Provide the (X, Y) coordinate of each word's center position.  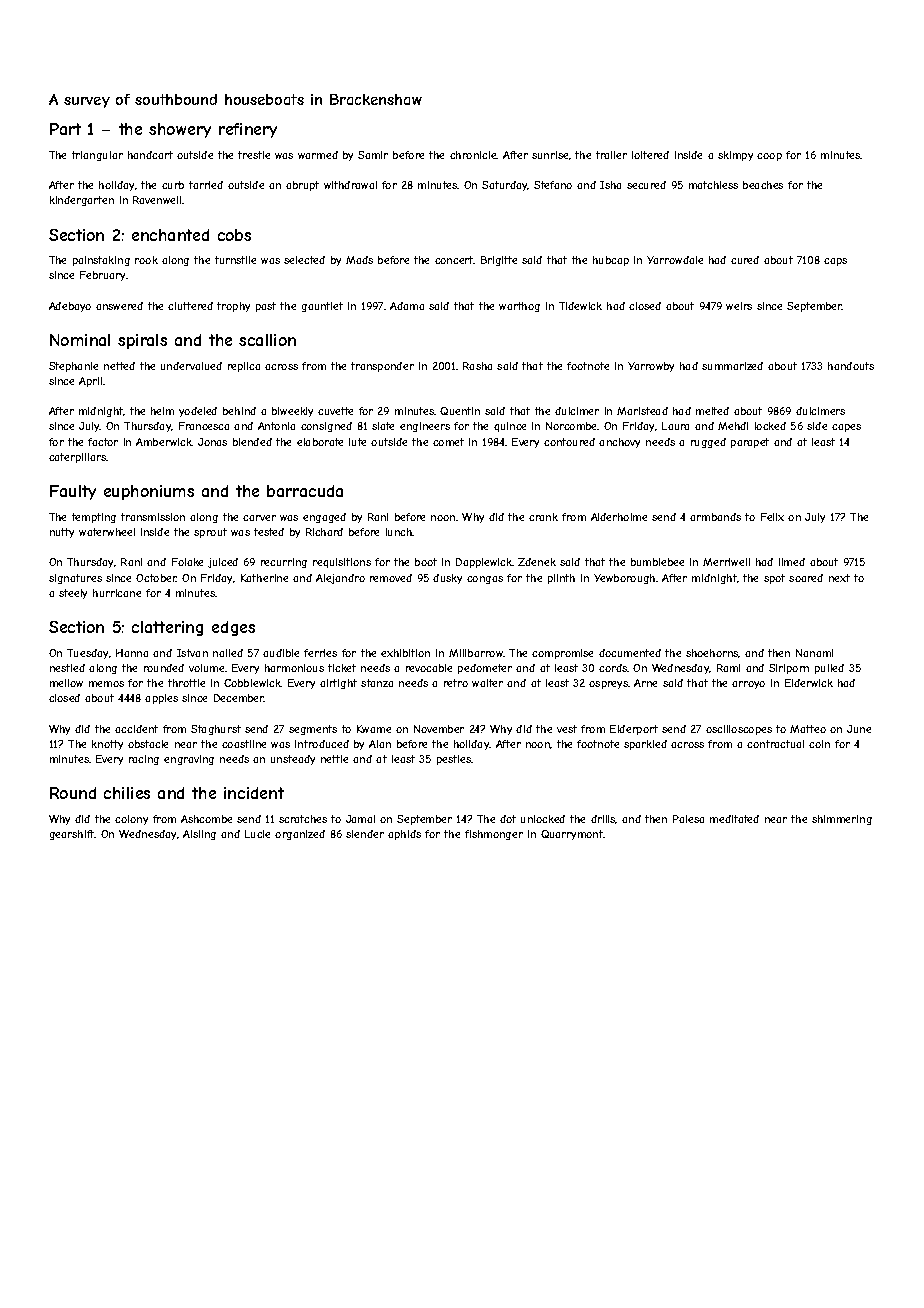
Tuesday (87, 654)
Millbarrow (476, 653)
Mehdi (733, 426)
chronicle (473, 155)
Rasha (477, 366)
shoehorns (712, 653)
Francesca (204, 426)
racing (144, 760)
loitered (650, 155)
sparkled (645, 745)
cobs (234, 235)
